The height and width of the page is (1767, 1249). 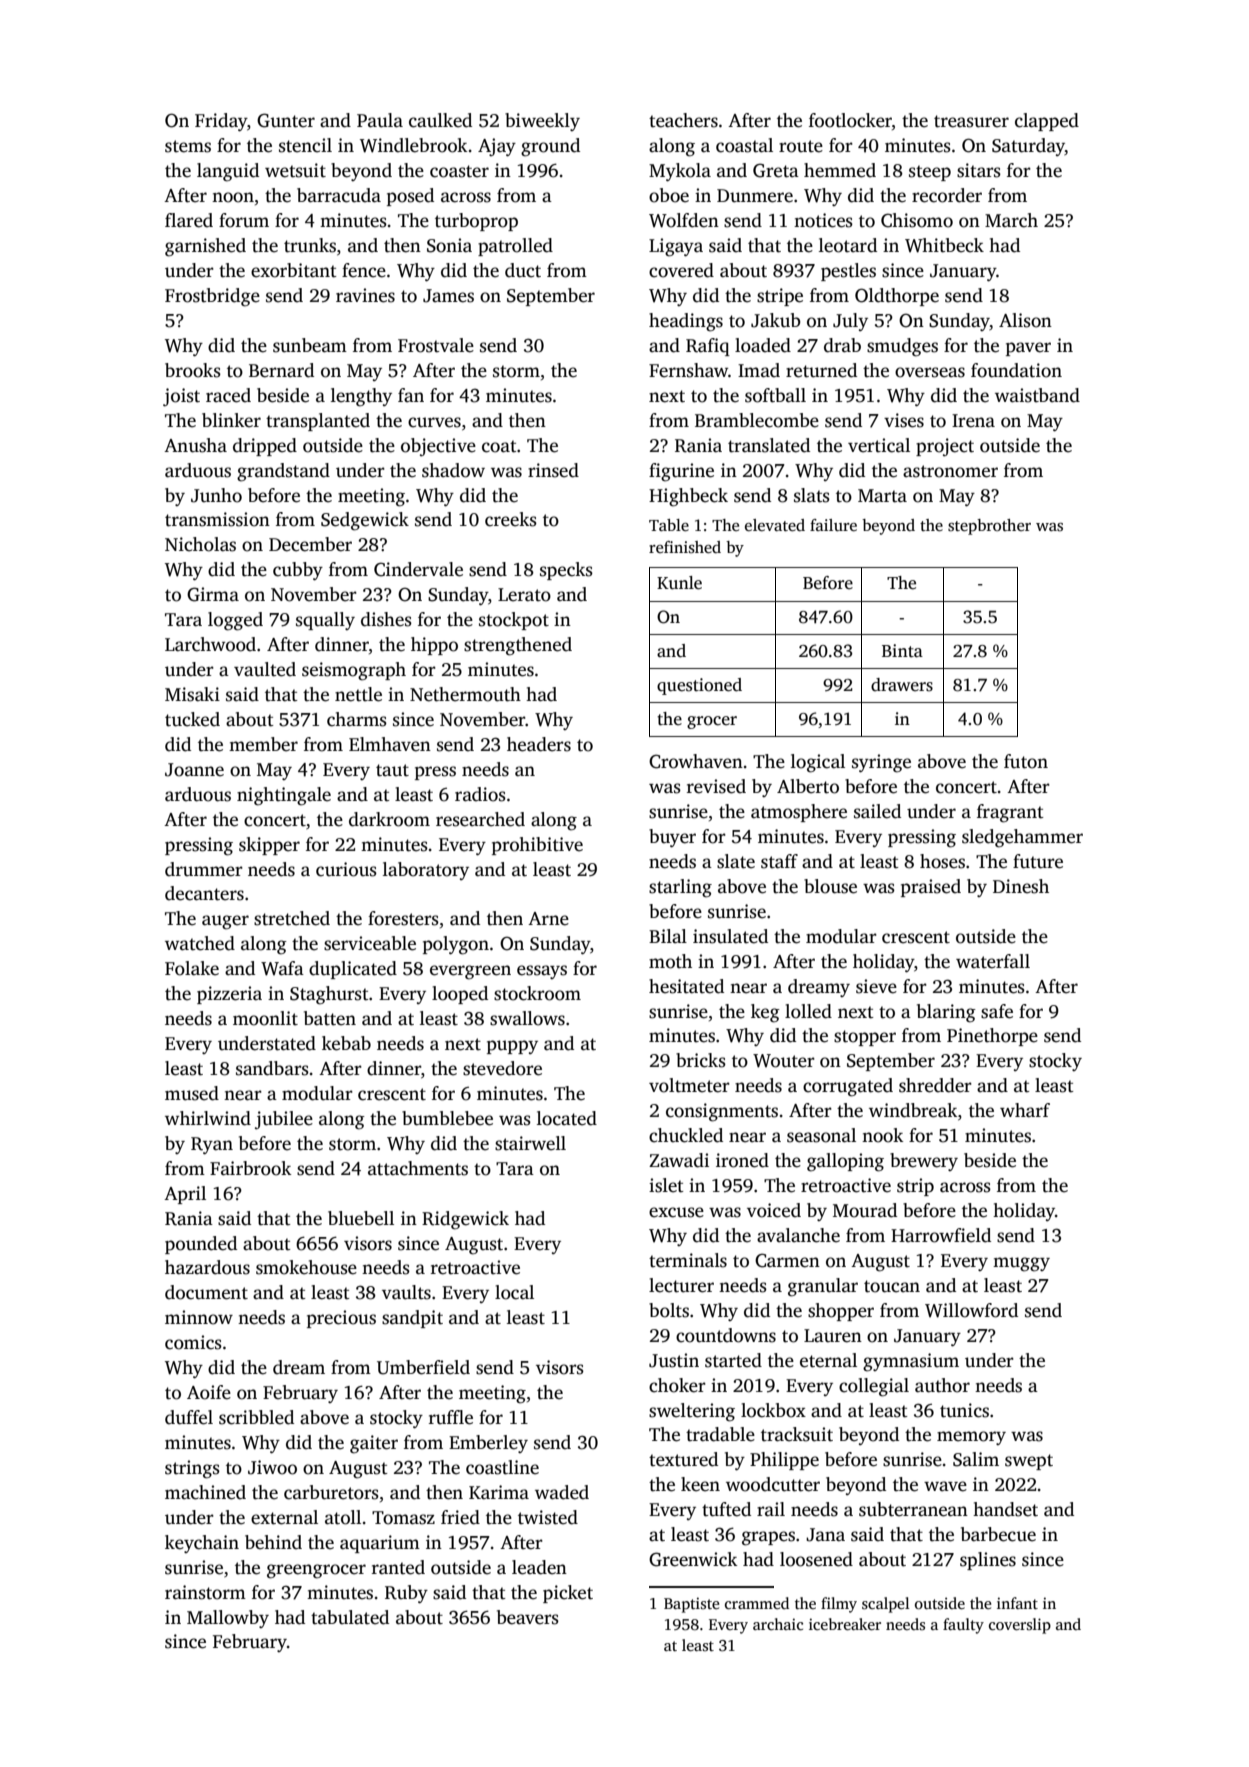 What do you see at coordinates (1047, 122) in the page?
I see `clapped` at bounding box center [1047, 122].
